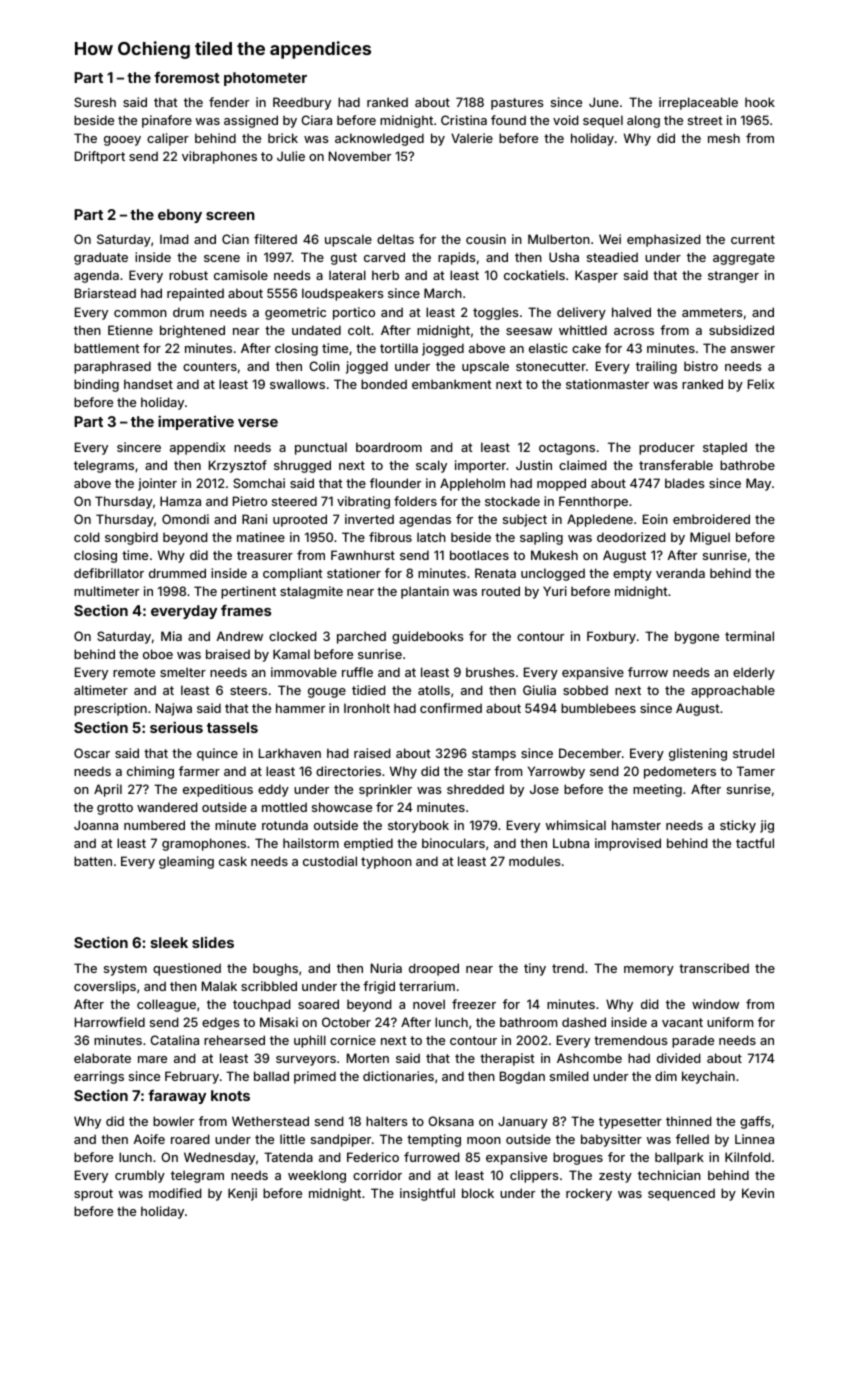 The width and height of the image is (849, 1400). Describe the element at coordinates (753, 349) in the image. I see `answer` at that location.
